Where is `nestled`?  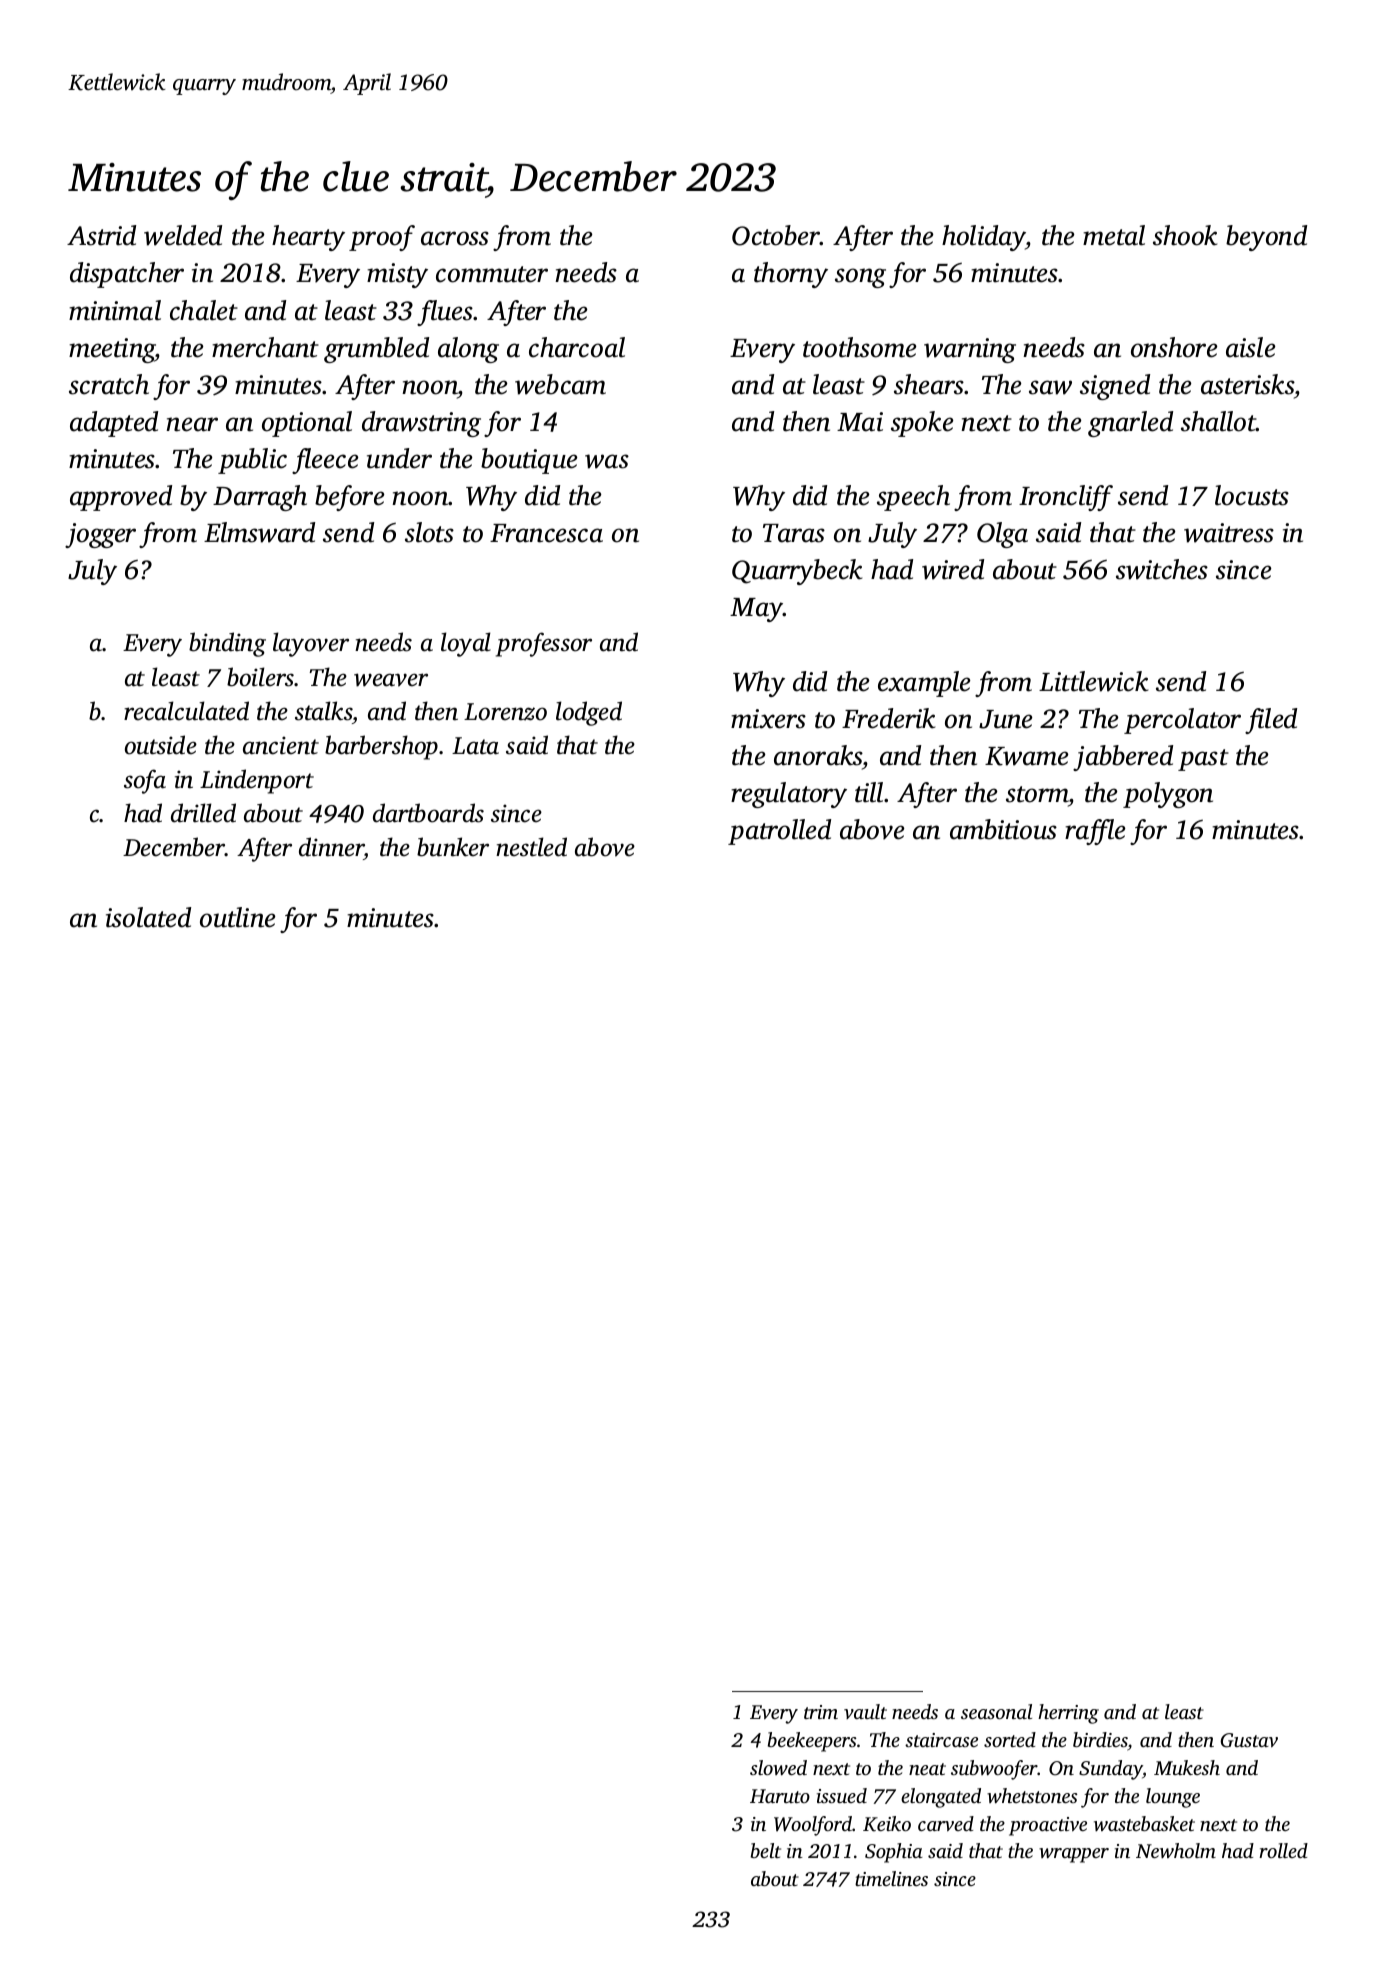
nestled is located at coordinates (531, 847).
